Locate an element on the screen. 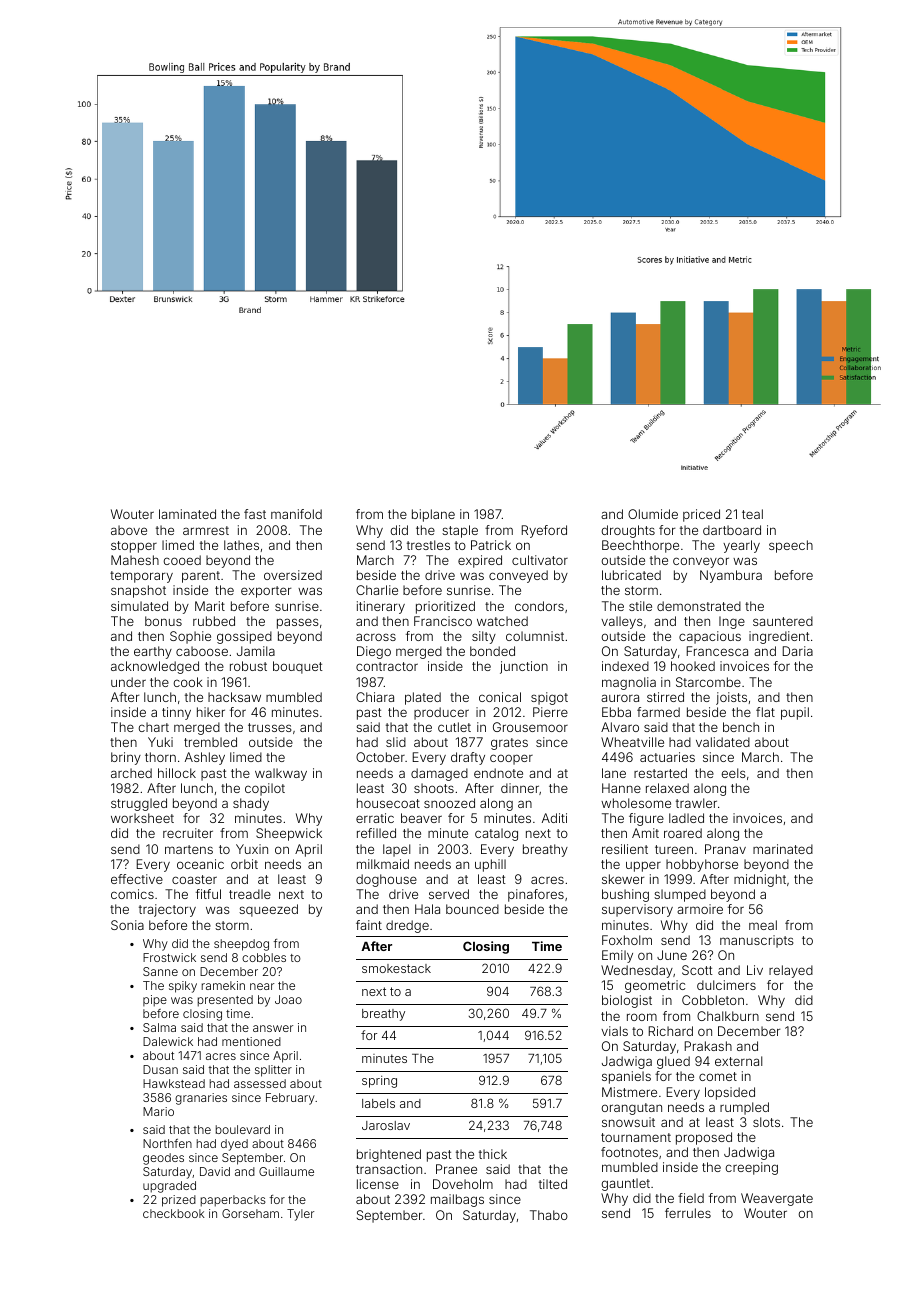 The width and height of the screenshot is (924, 1308). Pierre is located at coordinates (550, 712).
